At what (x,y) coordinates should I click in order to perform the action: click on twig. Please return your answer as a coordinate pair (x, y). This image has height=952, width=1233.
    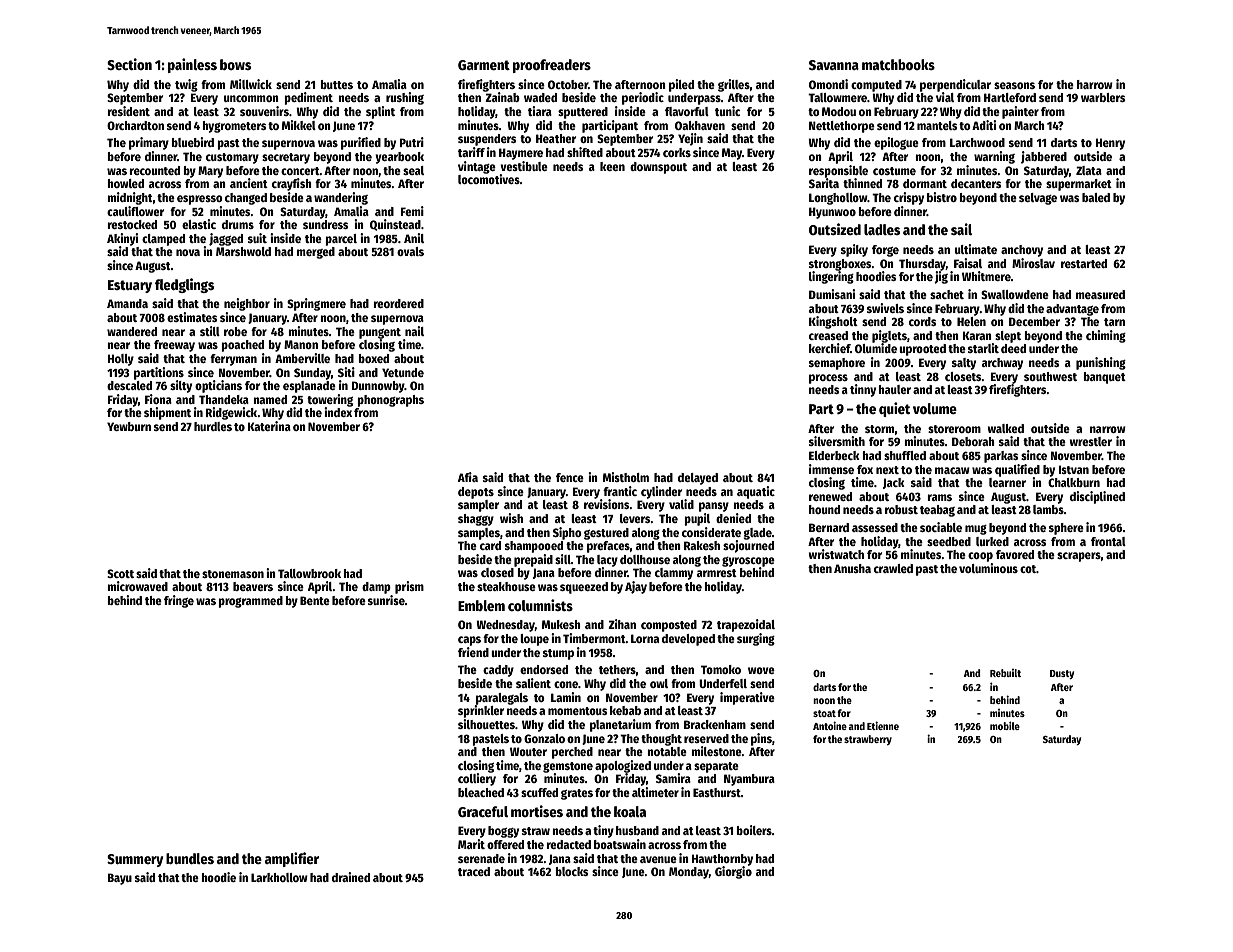
    Looking at the image, I should click on (186, 85).
